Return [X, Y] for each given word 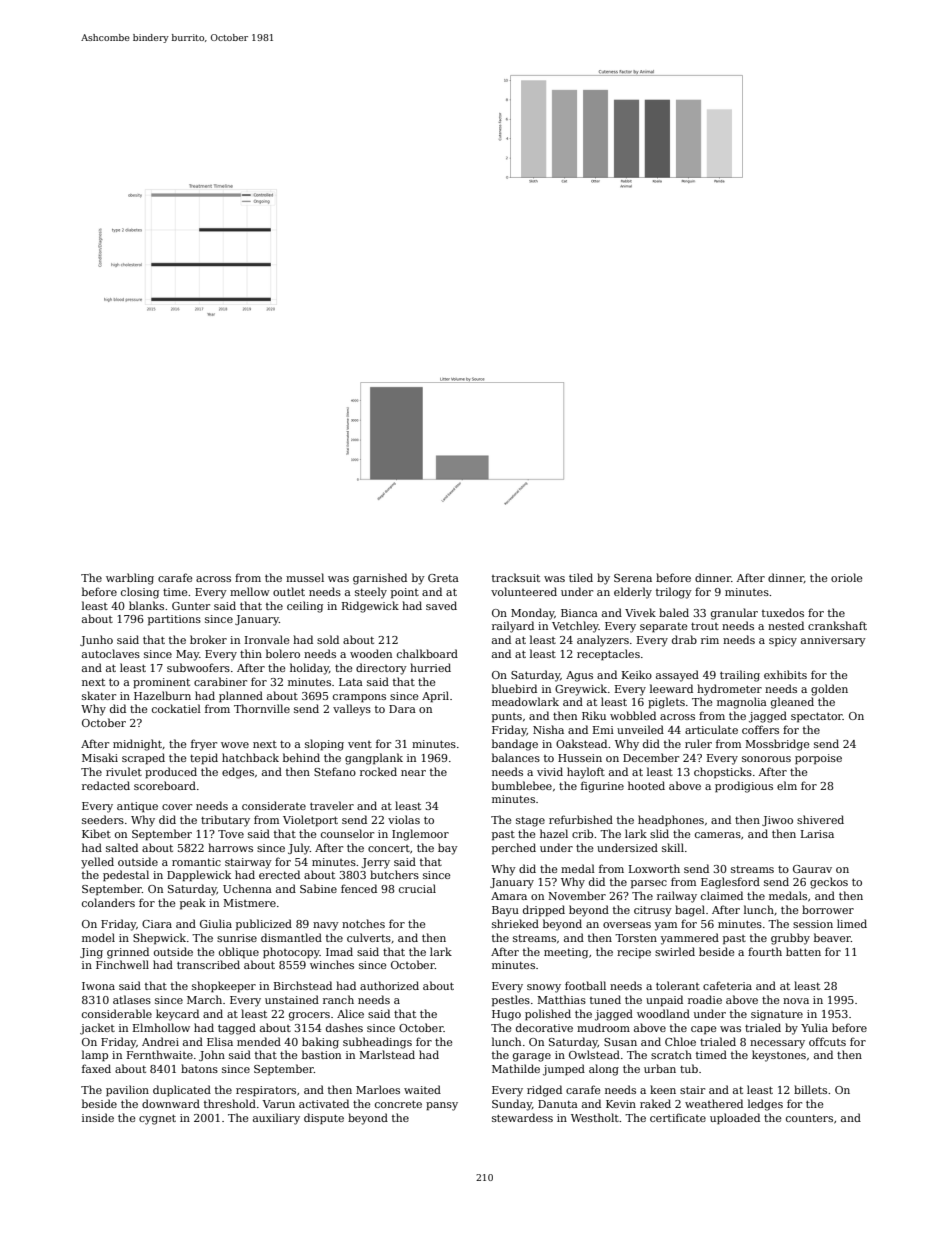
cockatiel [176, 708]
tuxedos [783, 612]
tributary [225, 821]
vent [360, 744]
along [604, 1070]
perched [514, 849]
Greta [443, 578]
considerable [117, 1013]
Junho [96, 640]
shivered [820, 819]
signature [777, 1015]
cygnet [157, 1119]
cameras [718, 835]
